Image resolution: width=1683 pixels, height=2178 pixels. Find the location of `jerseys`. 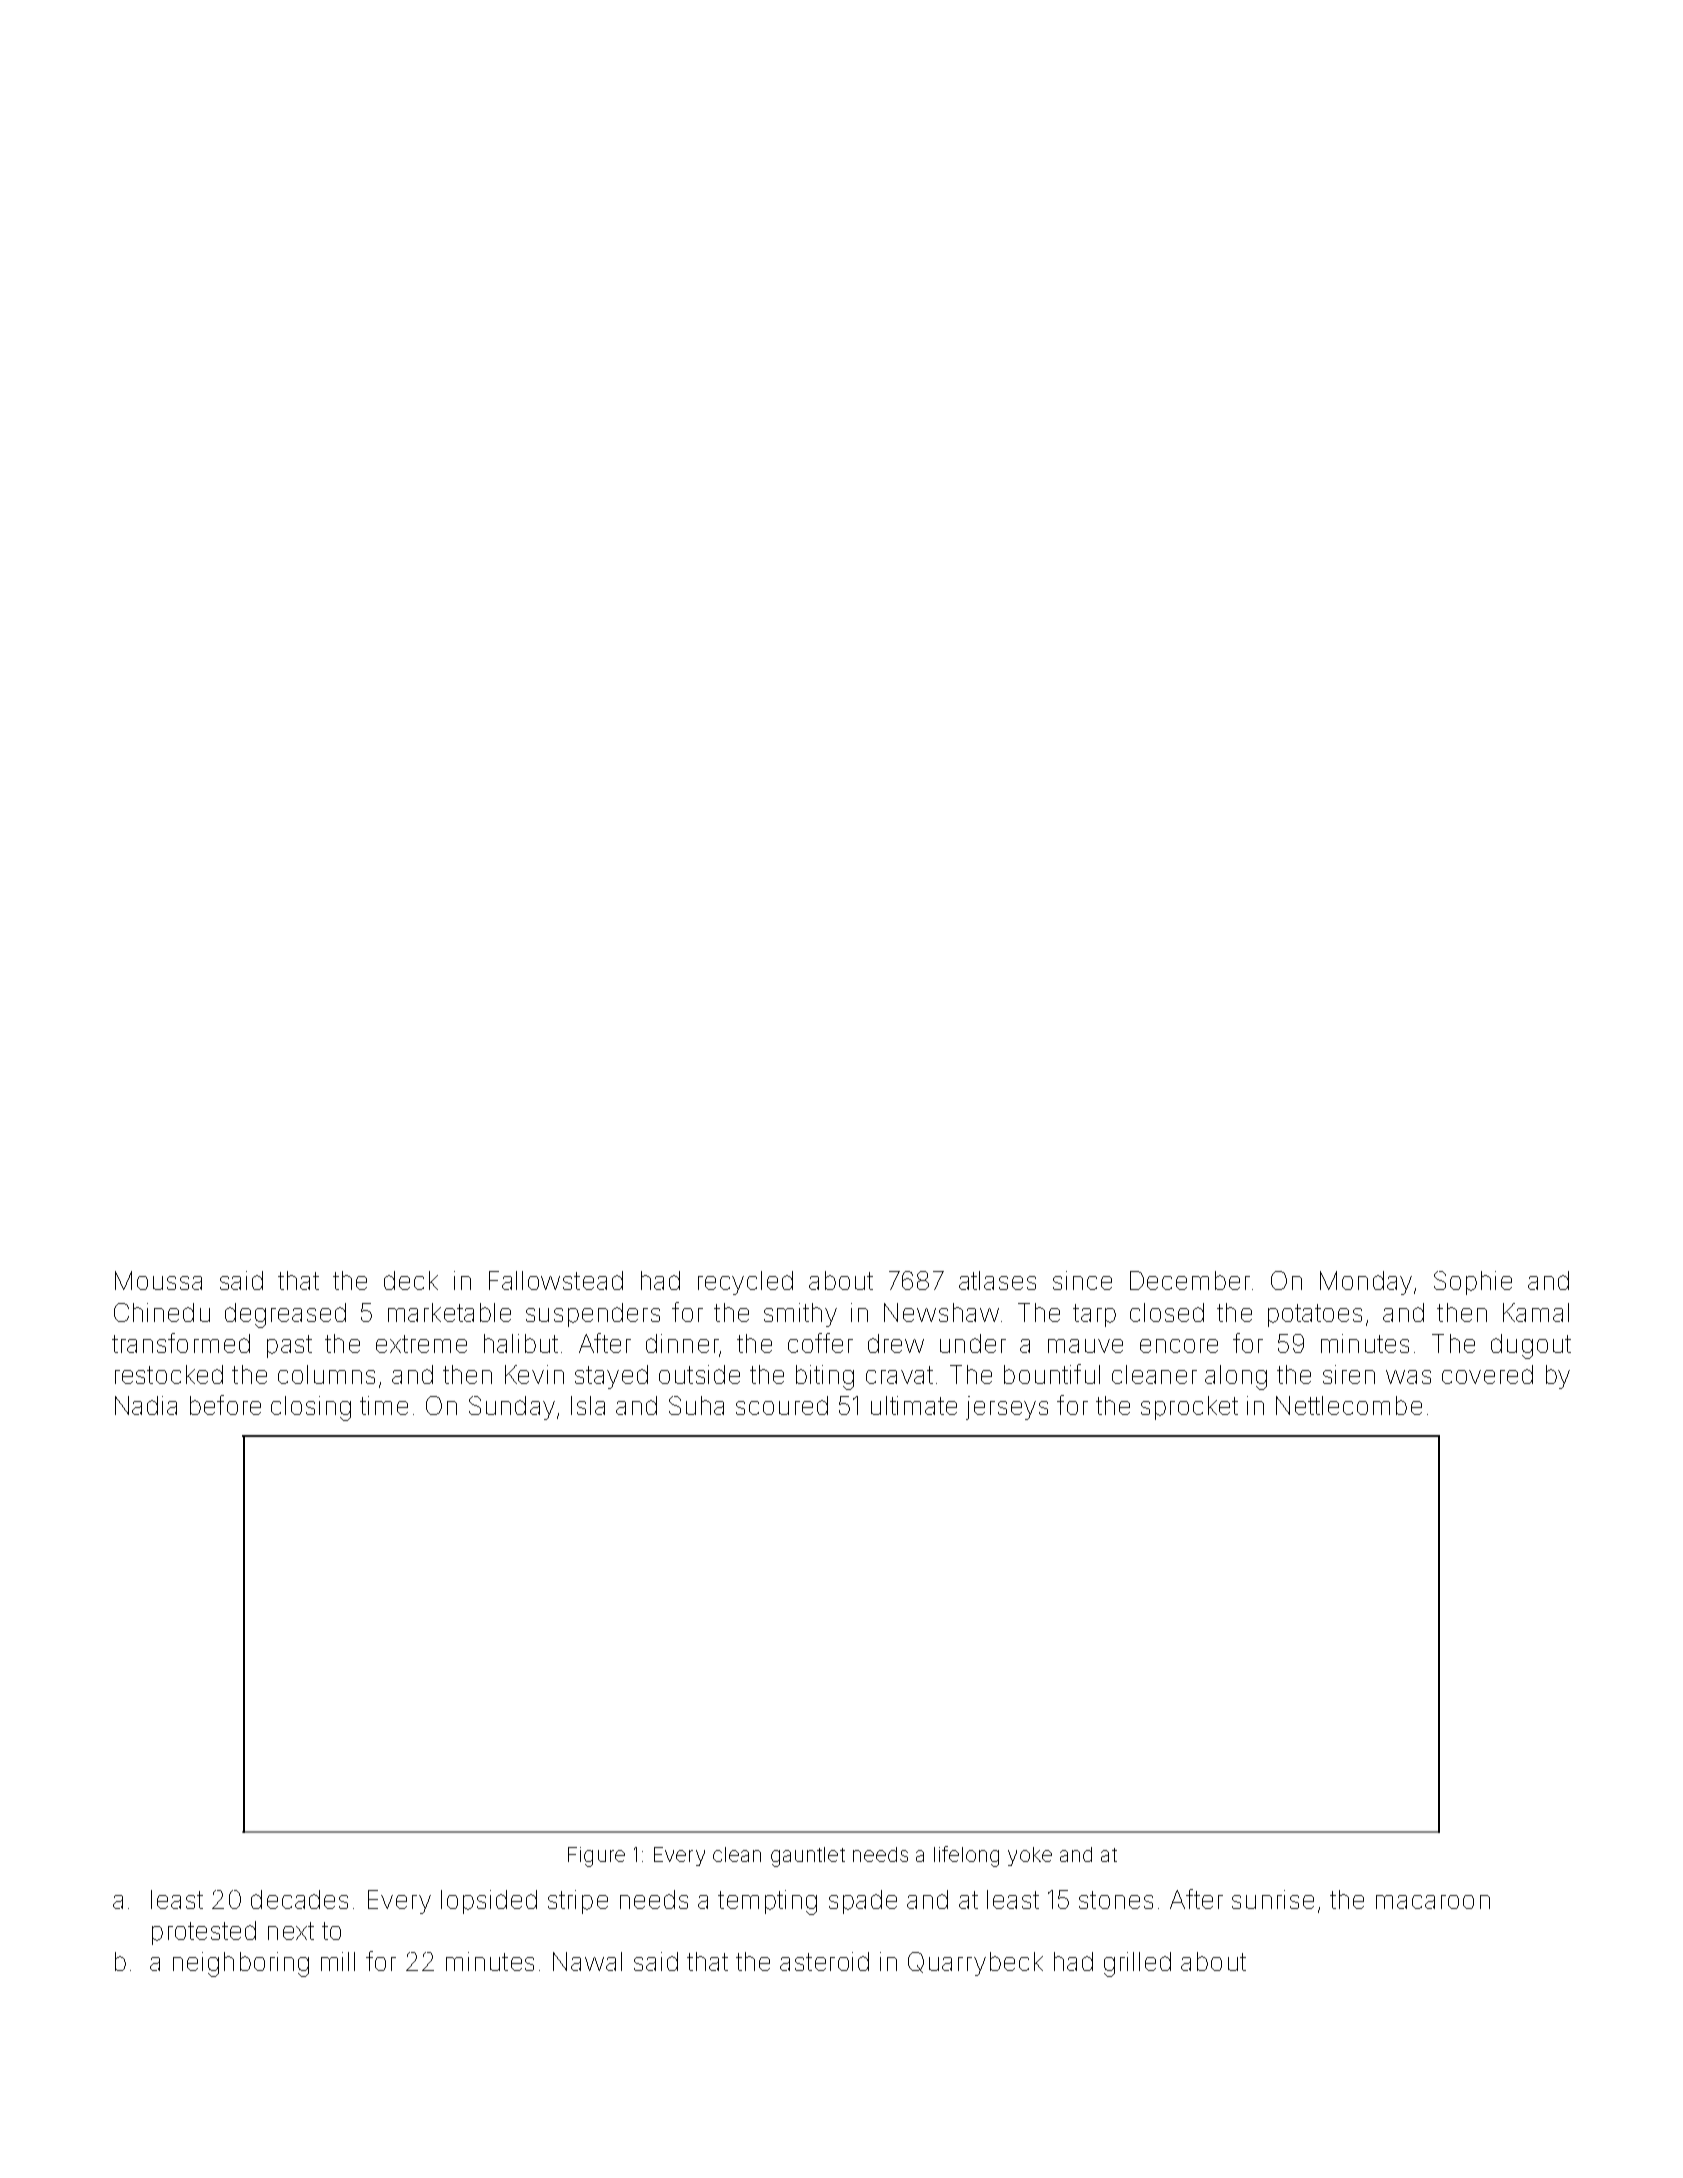

jerseys is located at coordinates (1007, 1408).
